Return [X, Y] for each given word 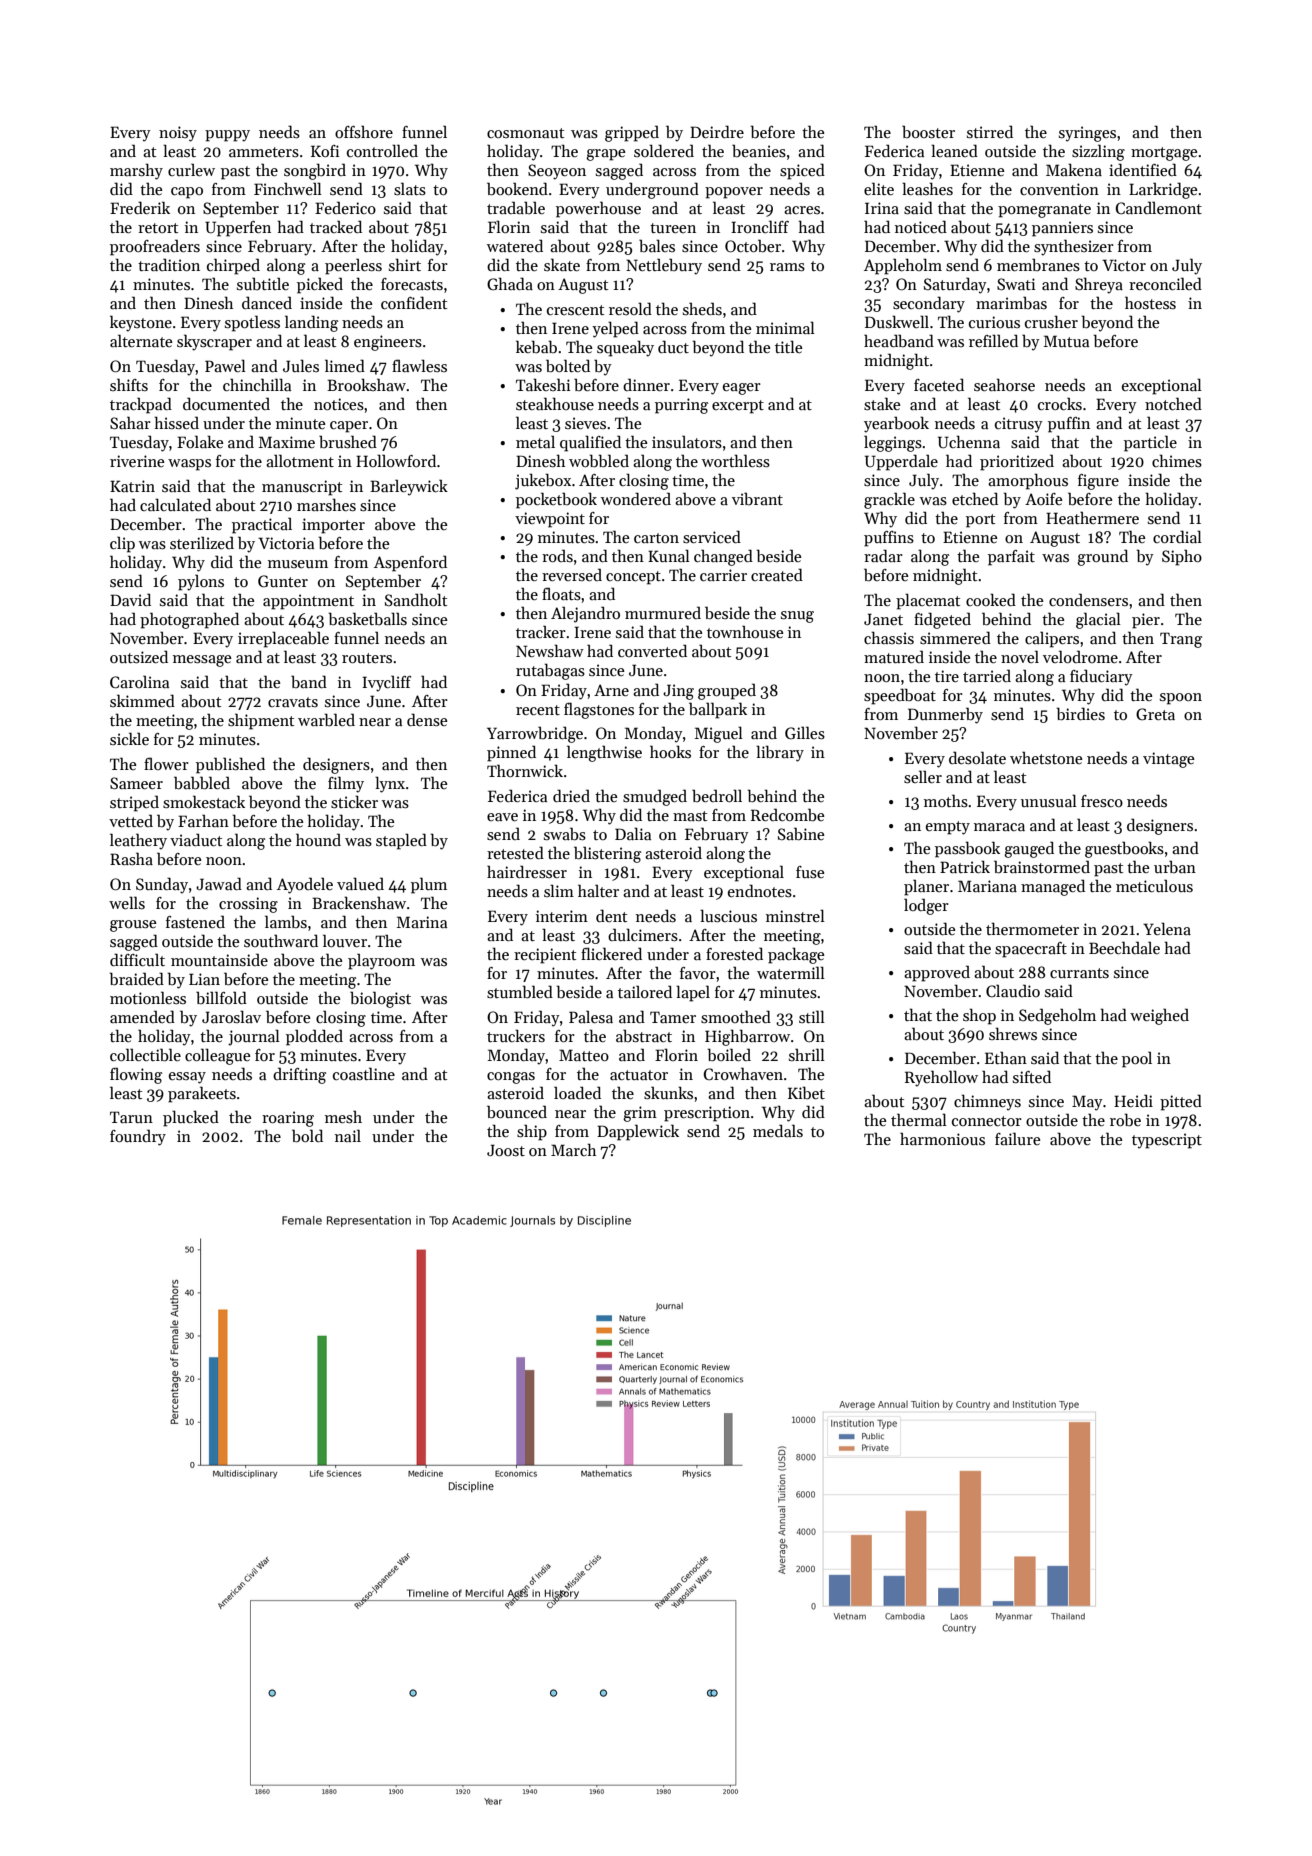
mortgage [1164, 154]
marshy [136, 171]
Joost [506, 1150]
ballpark [718, 710]
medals [778, 1130]
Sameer [136, 783]
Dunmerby [945, 715]
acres [802, 210]
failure [1018, 1138]
